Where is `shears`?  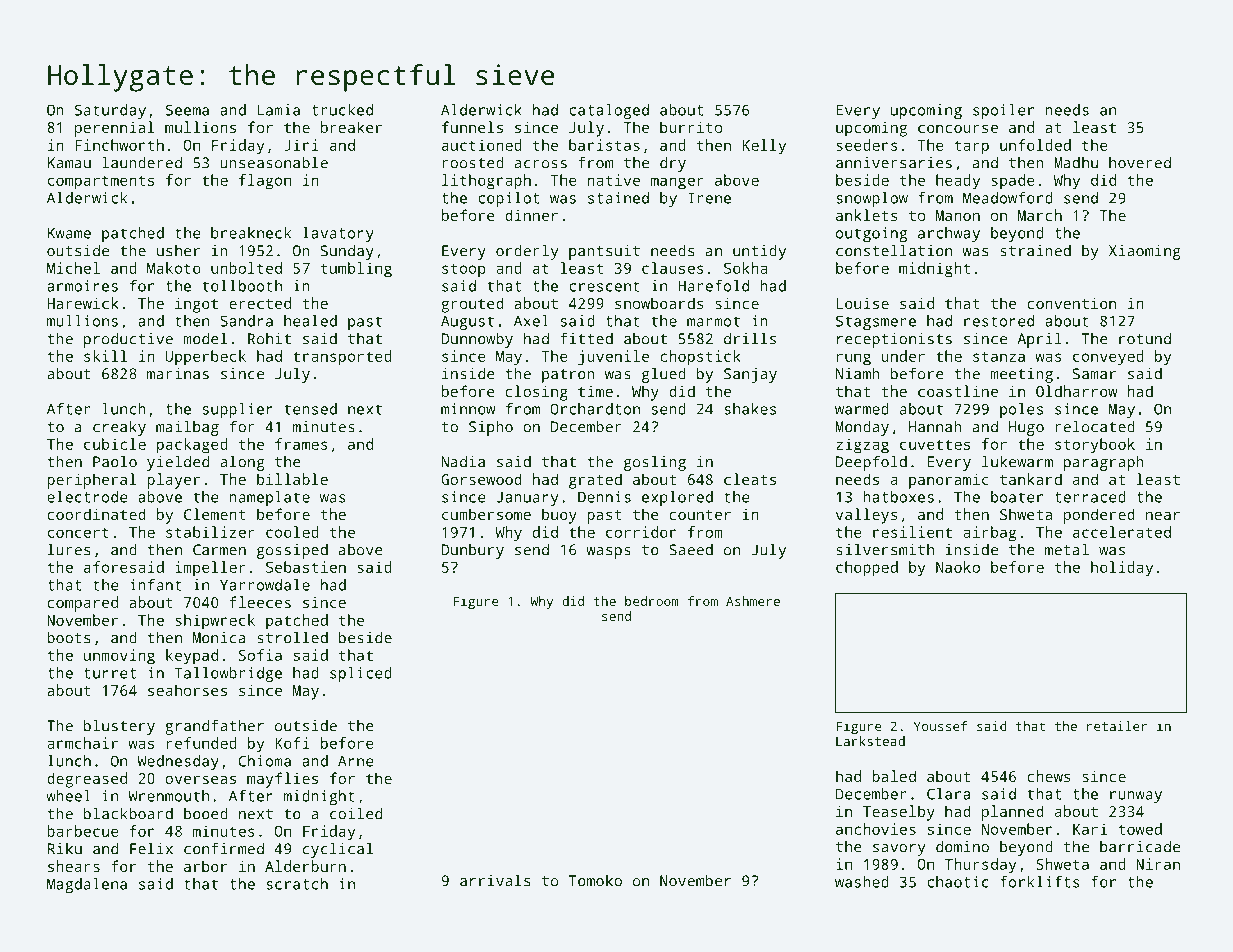 shears is located at coordinates (74, 866).
